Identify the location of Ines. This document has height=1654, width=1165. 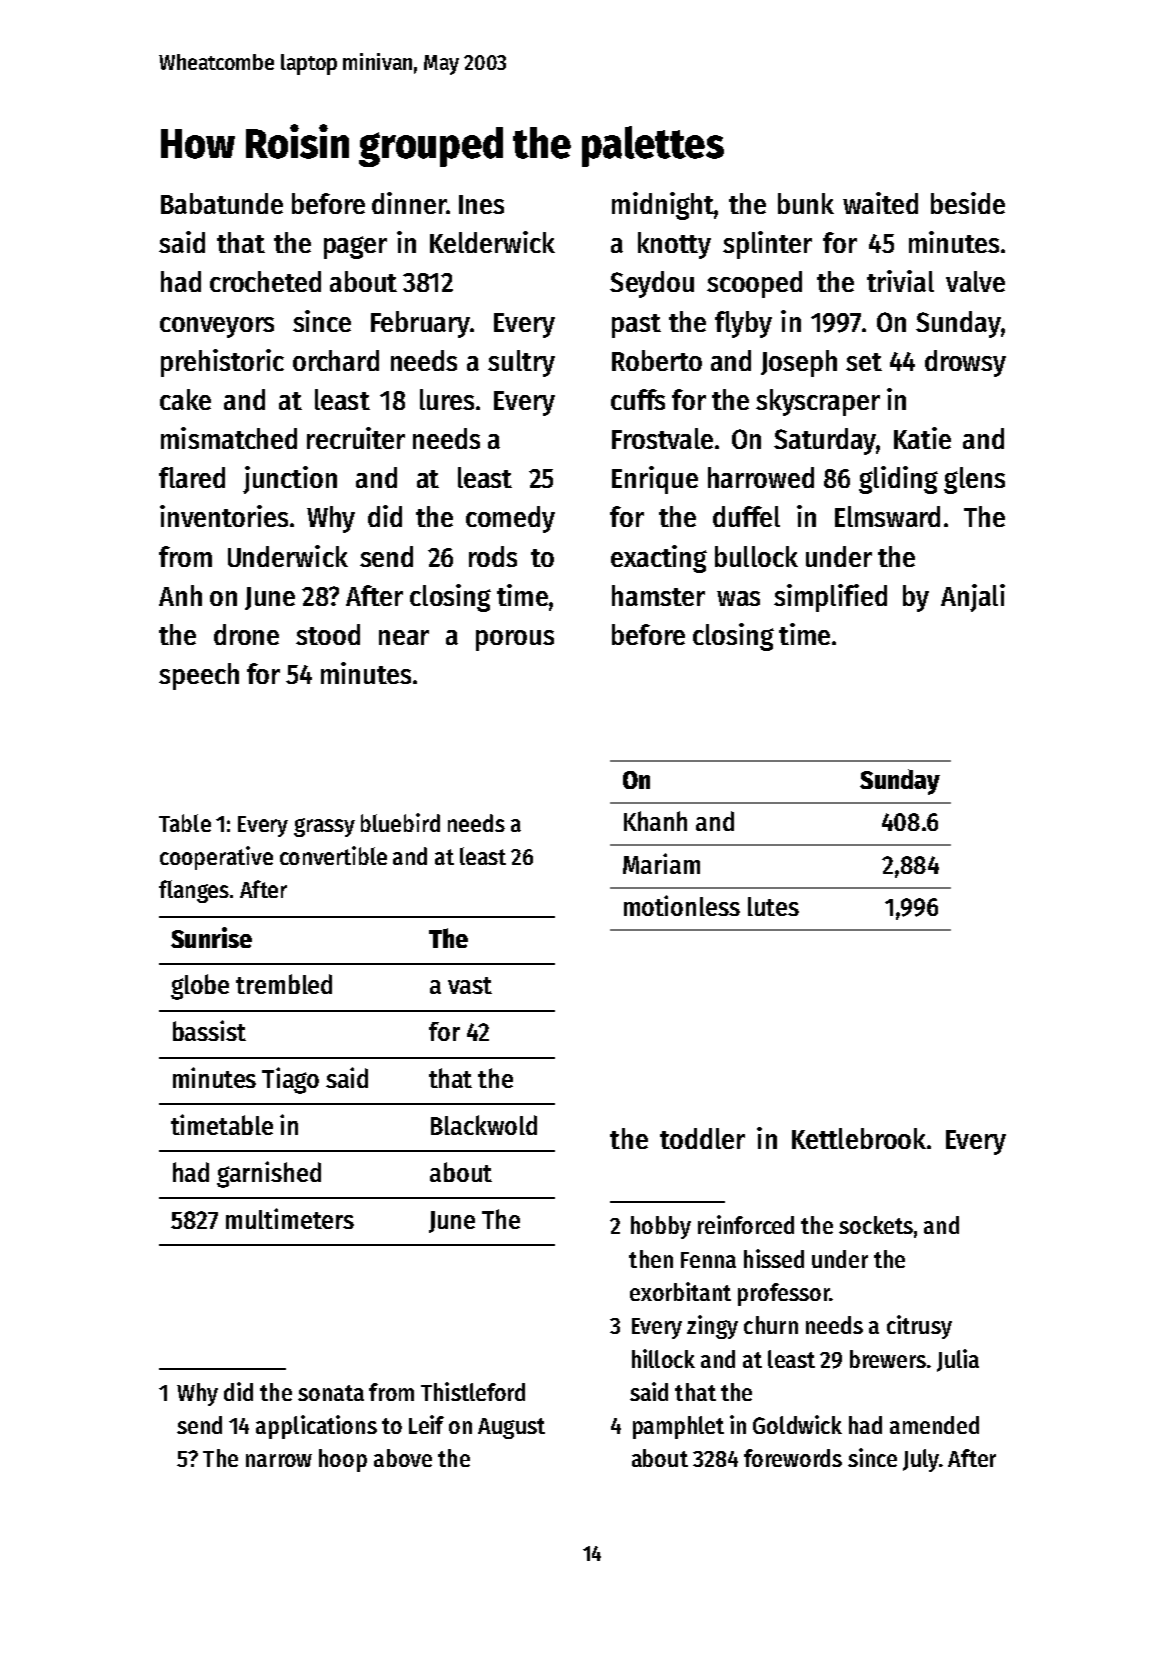
(481, 204).
